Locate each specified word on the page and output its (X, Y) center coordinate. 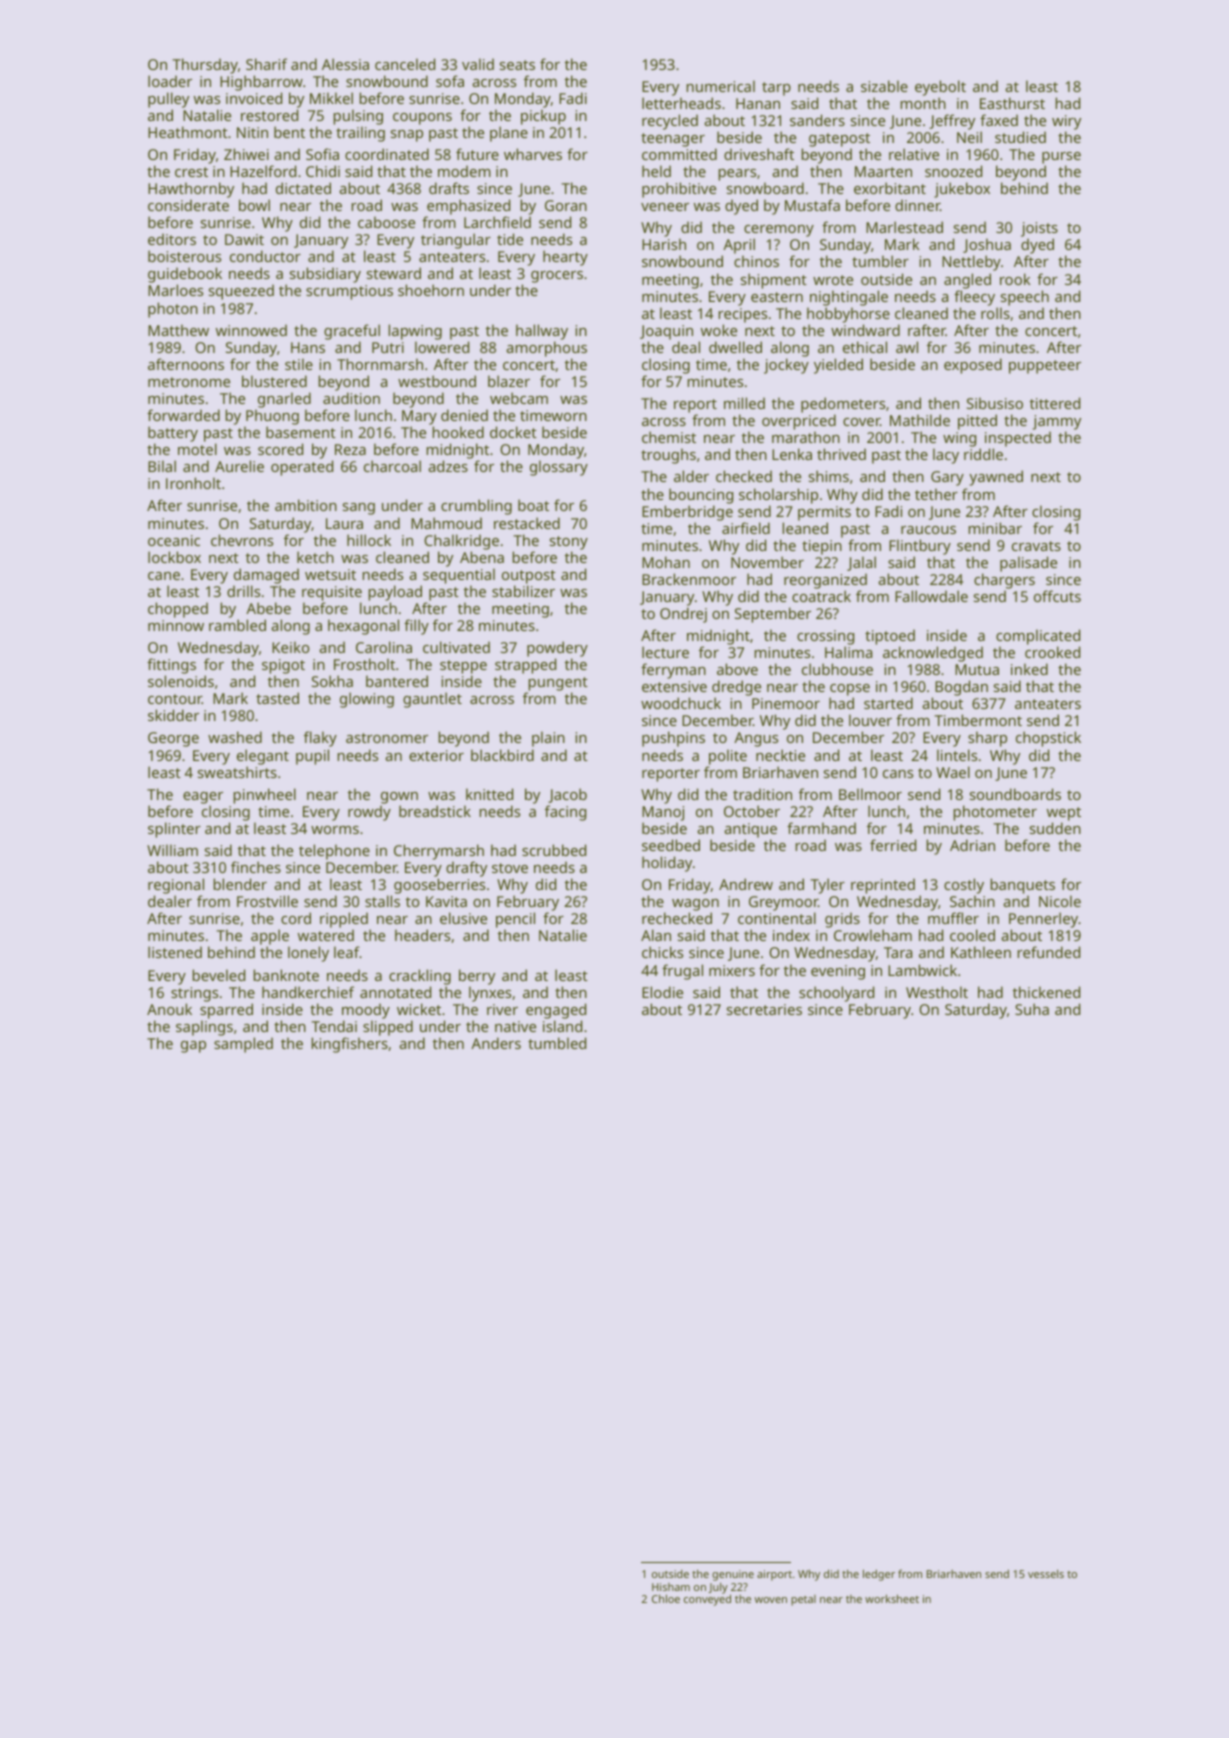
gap (193, 1047)
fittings (171, 666)
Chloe (666, 1598)
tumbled (557, 1043)
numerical (721, 86)
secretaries (764, 1009)
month (923, 103)
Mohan (666, 562)
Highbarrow (261, 83)
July (718, 1588)
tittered (1055, 403)
